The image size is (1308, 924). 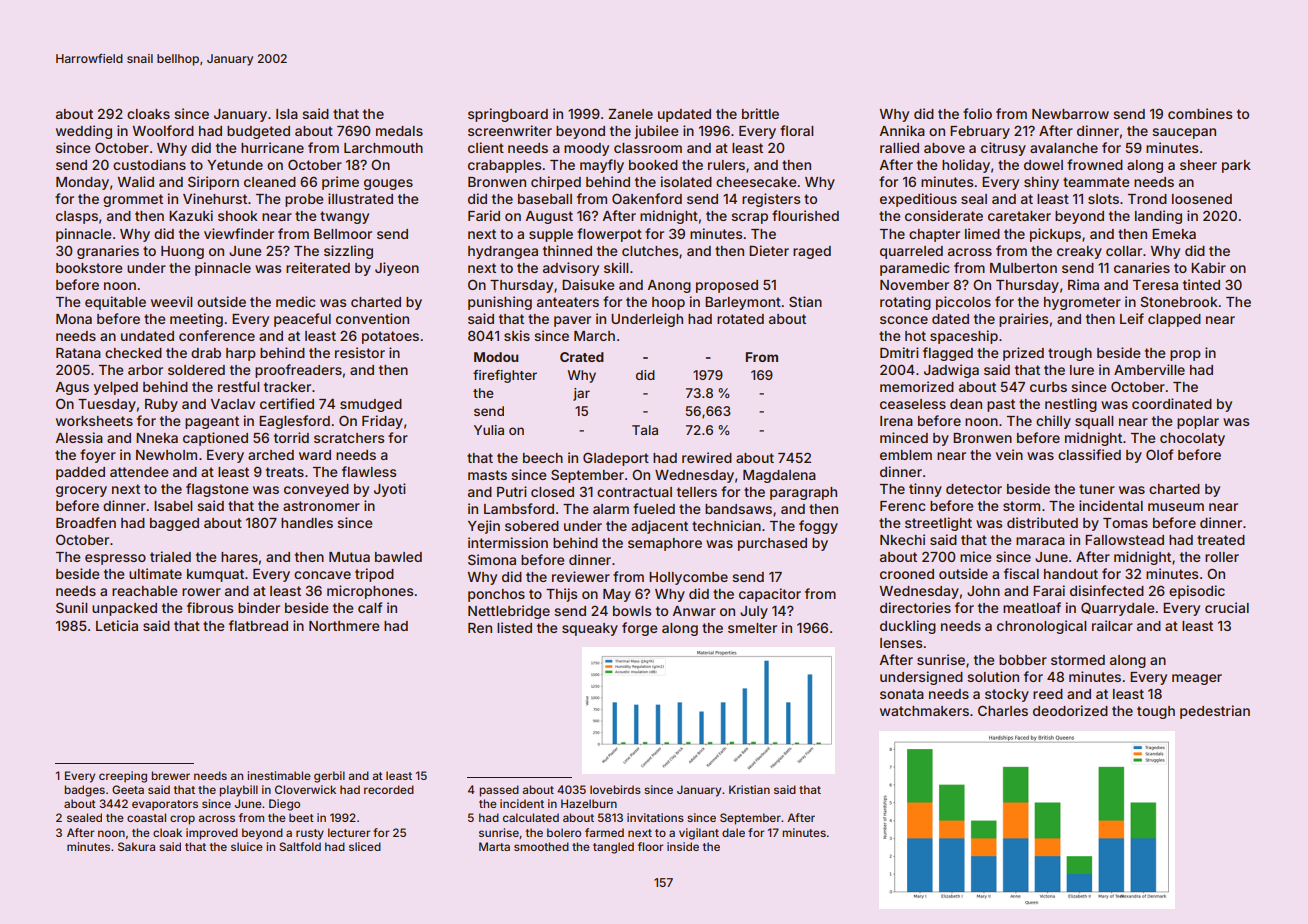 I want to click on worksheets, so click(x=94, y=421).
